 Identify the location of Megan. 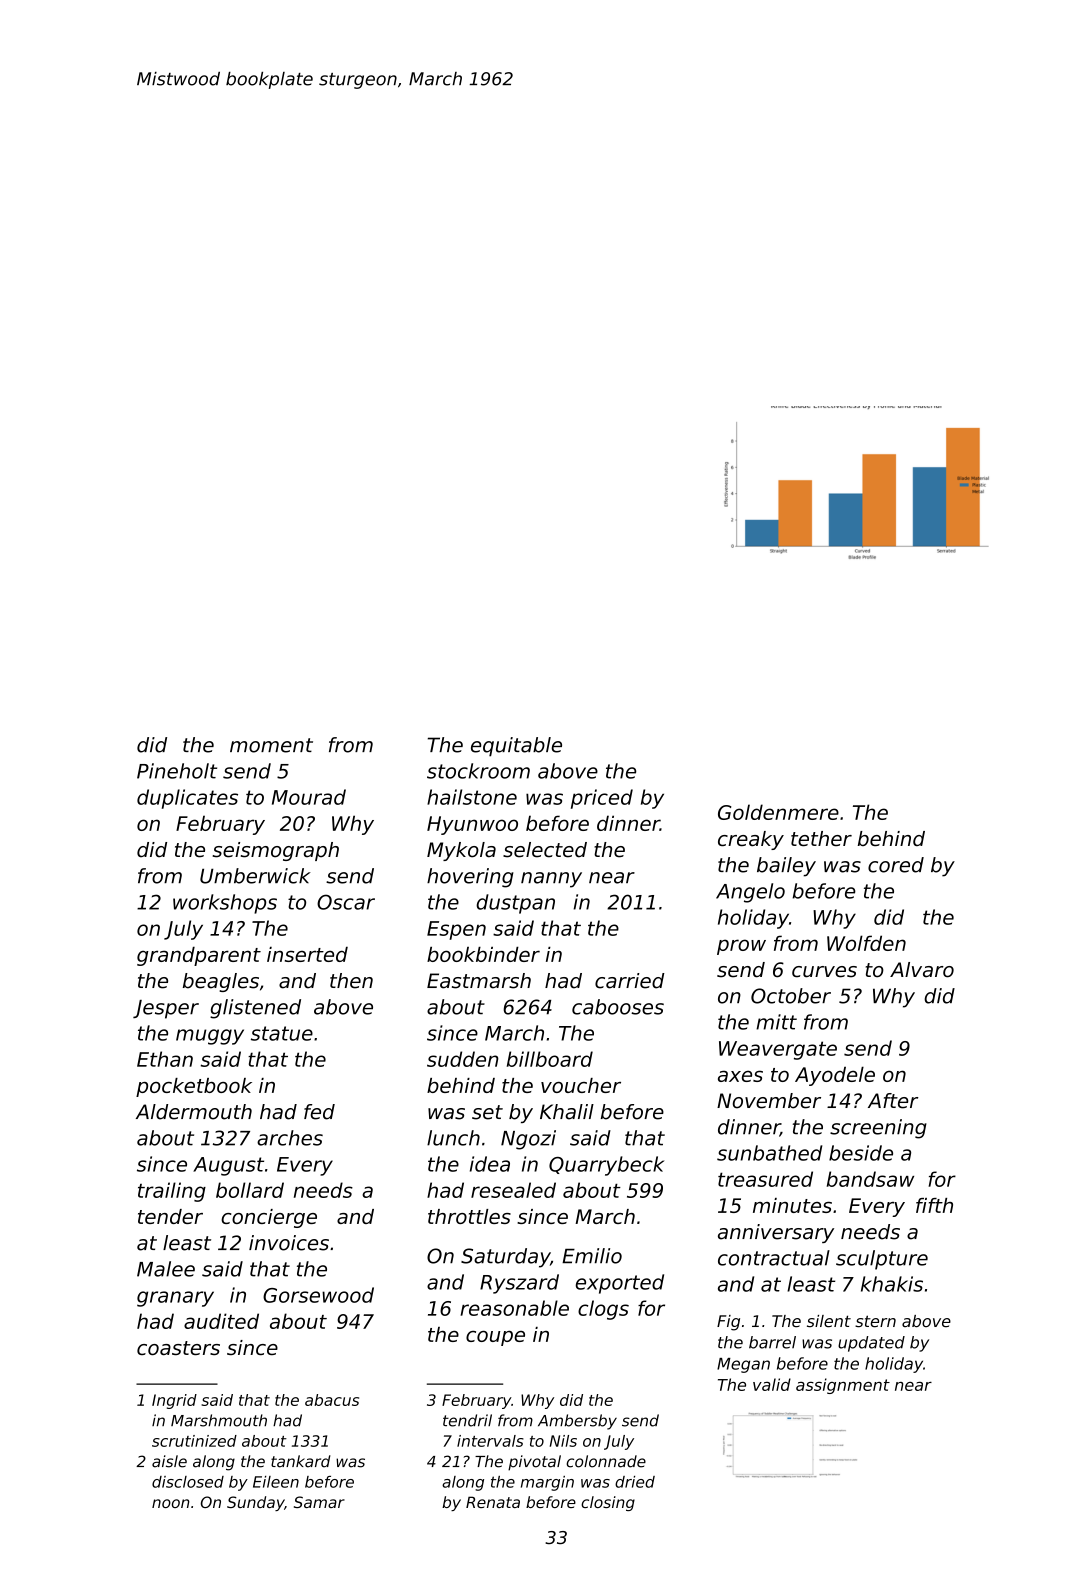
(743, 1365).
